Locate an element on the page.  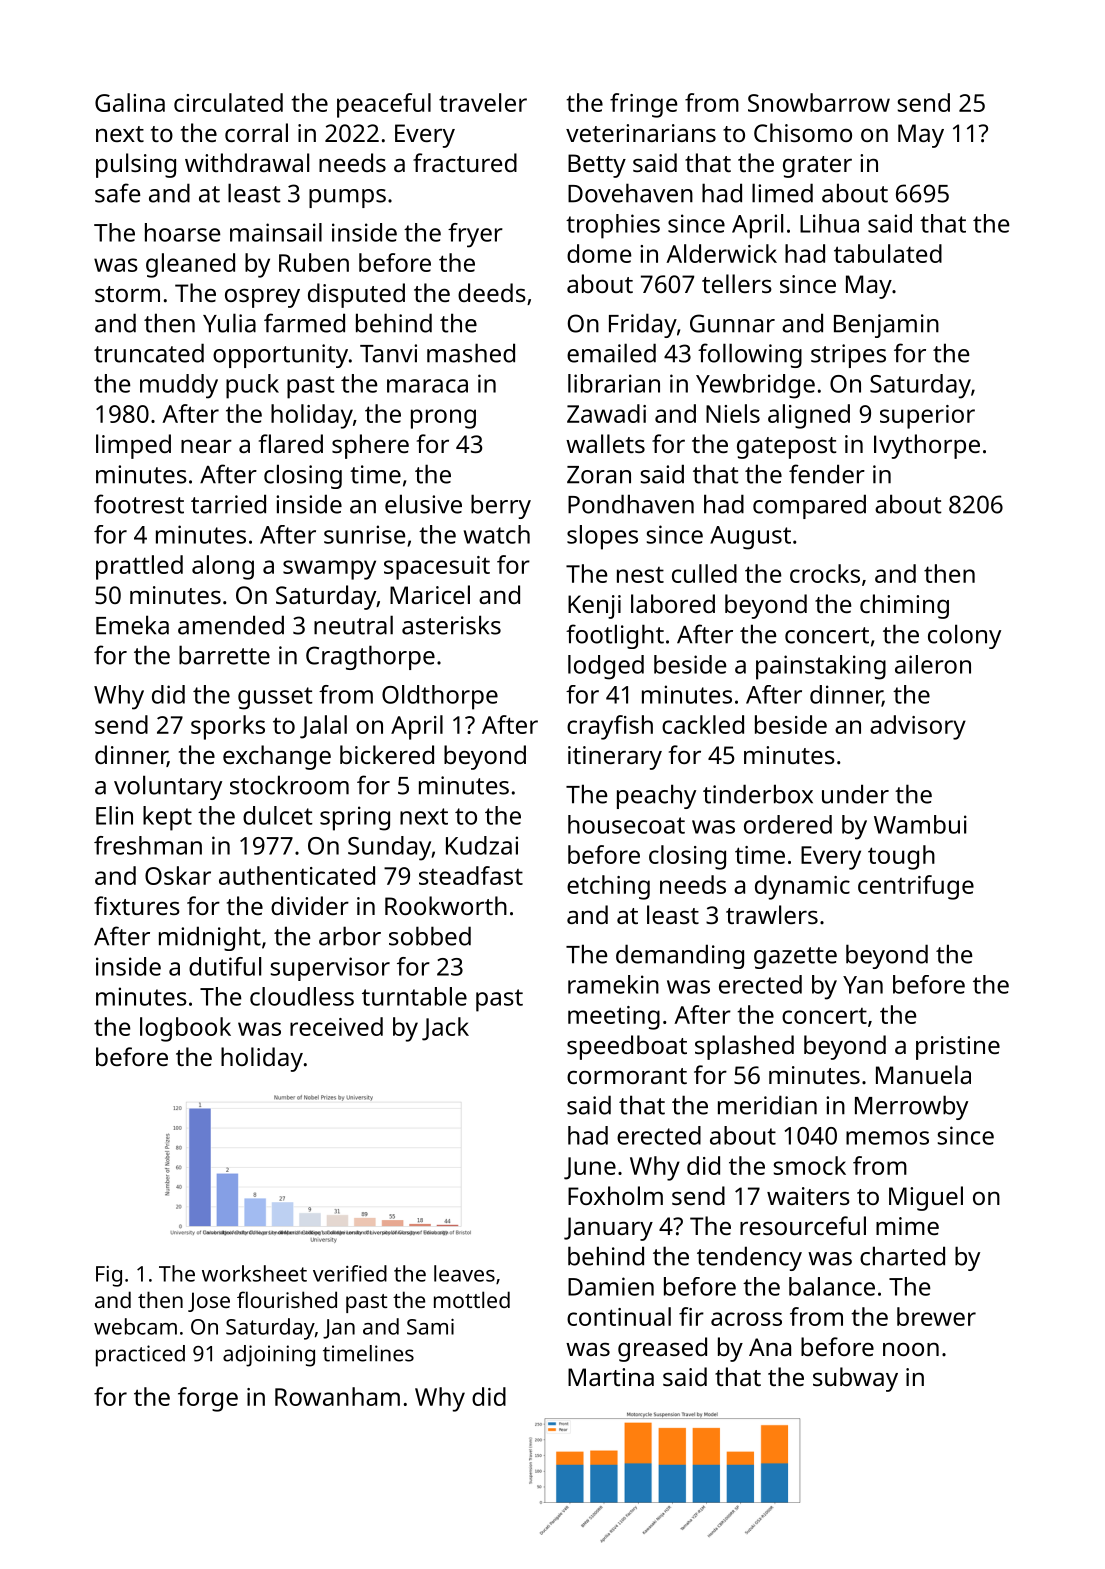
safe is located at coordinates (118, 193).
